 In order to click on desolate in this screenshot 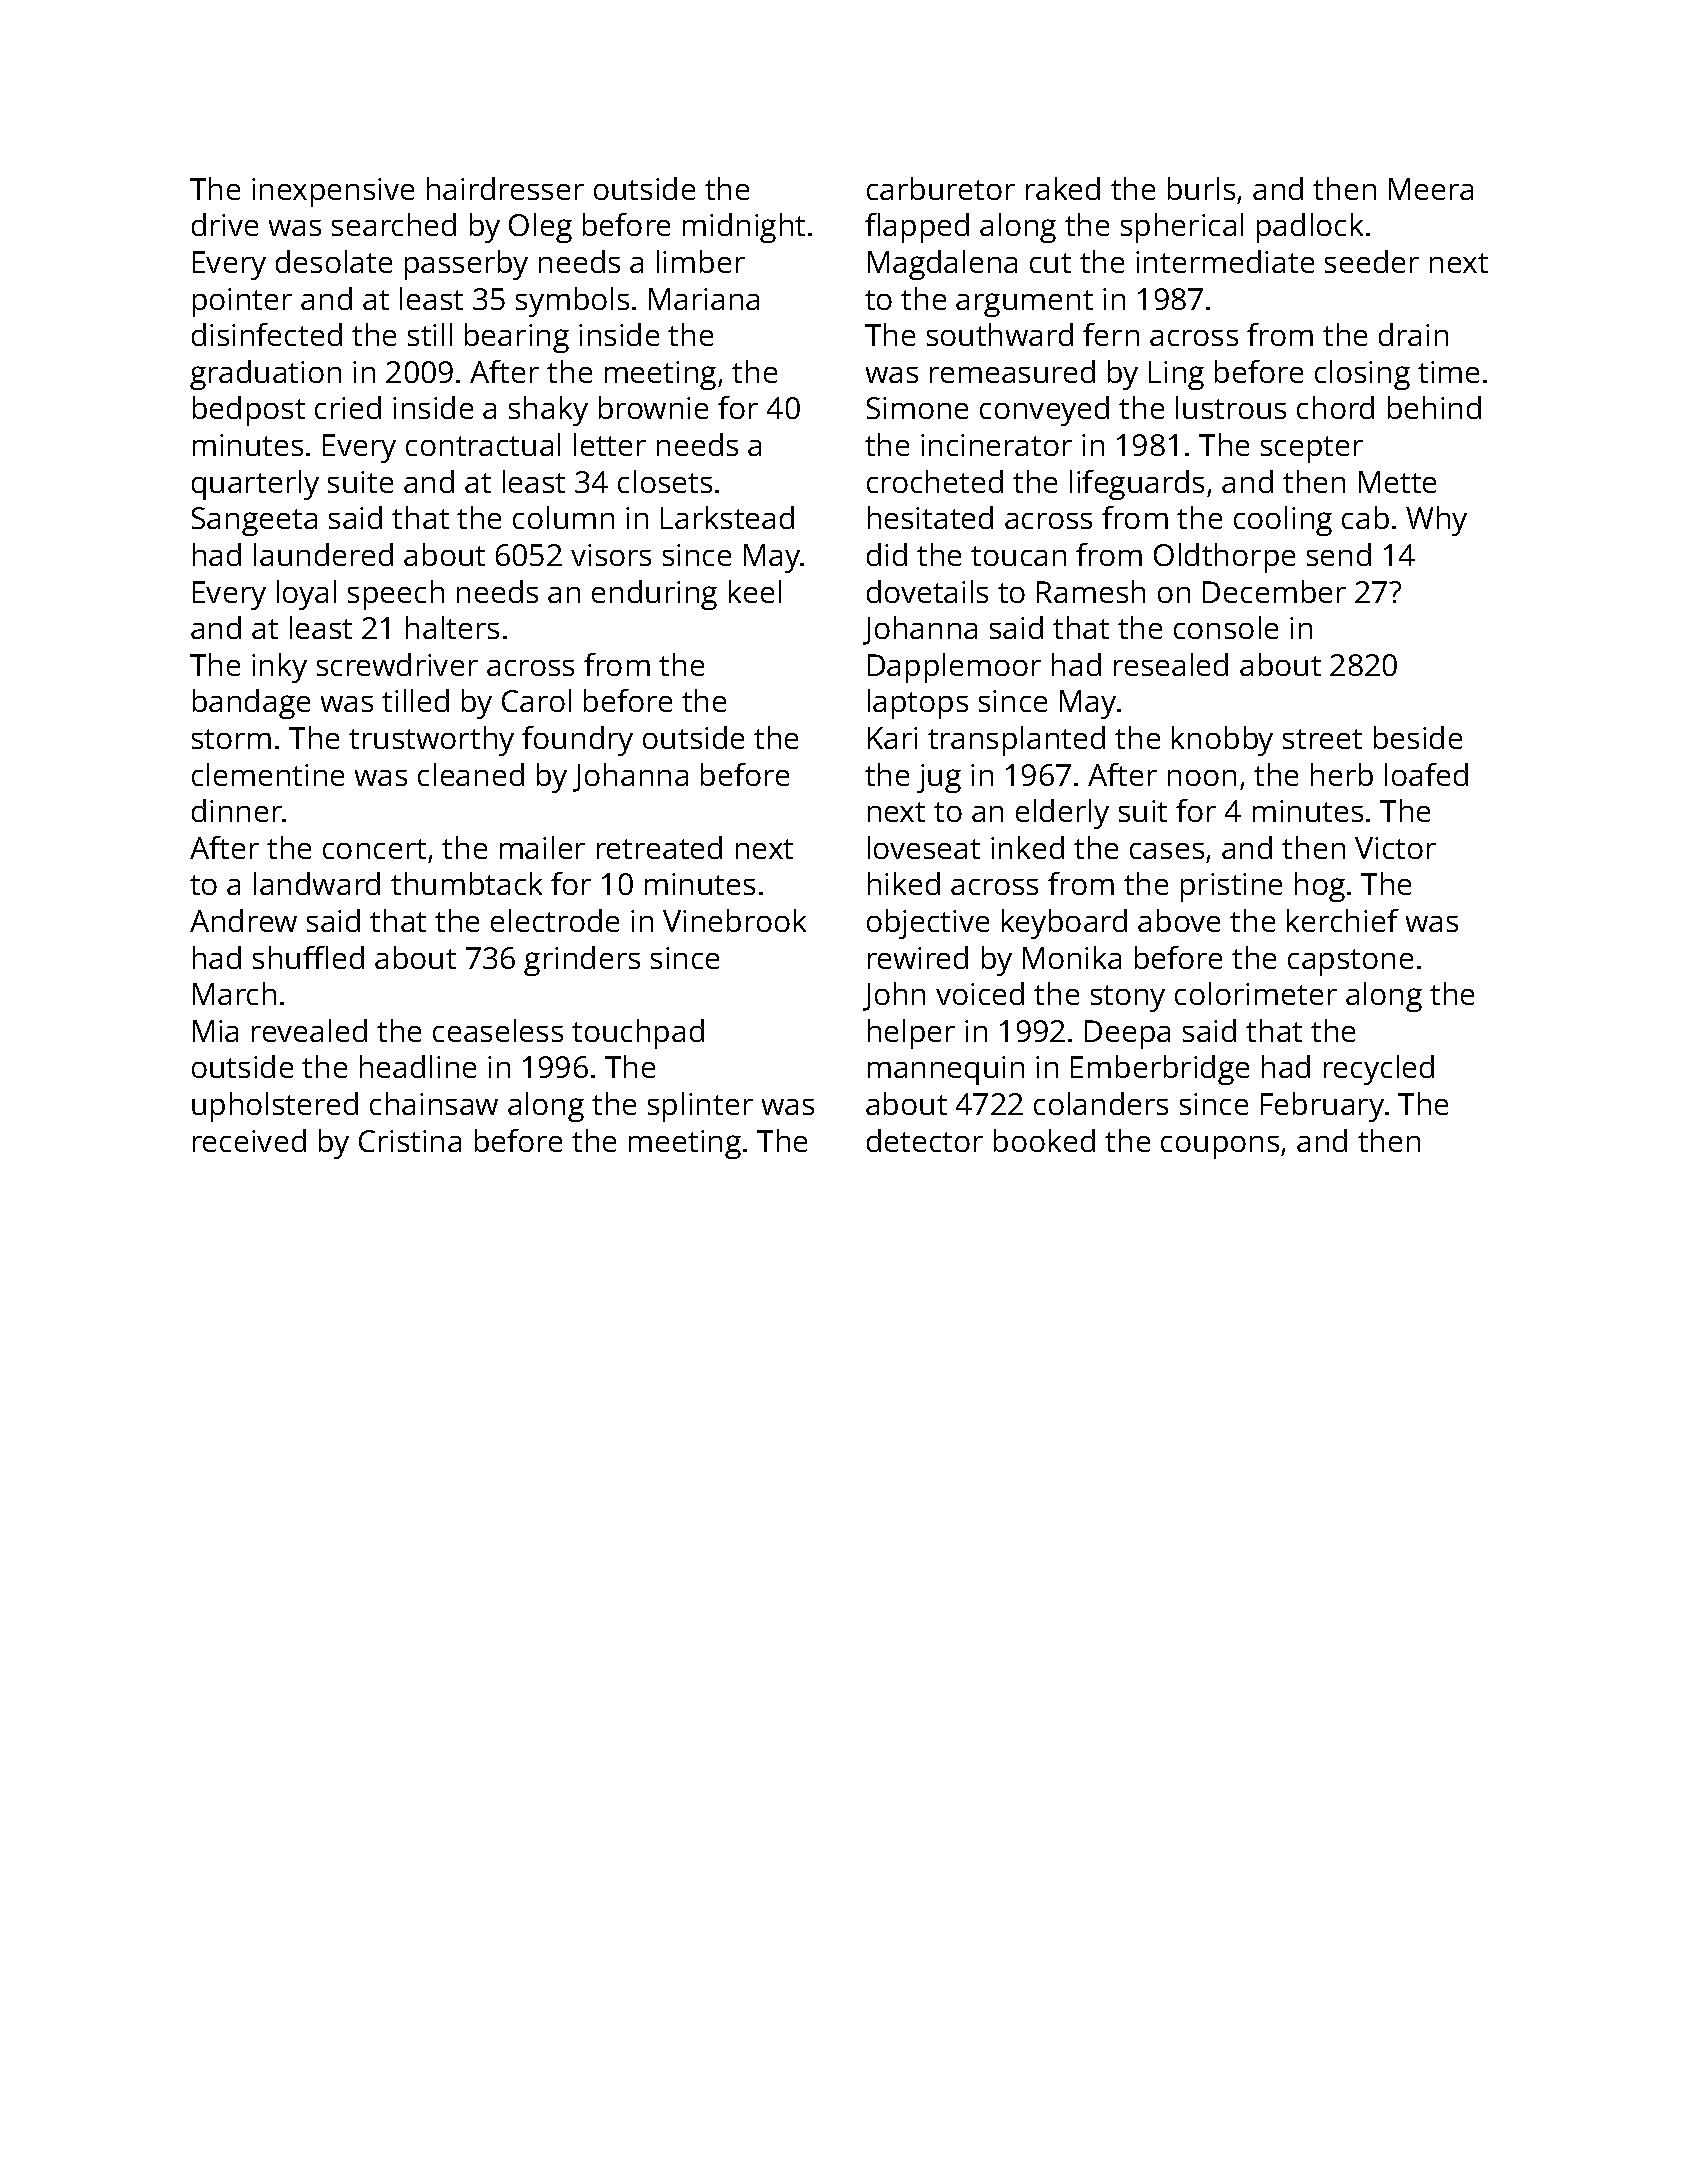, I will do `click(334, 261)`.
